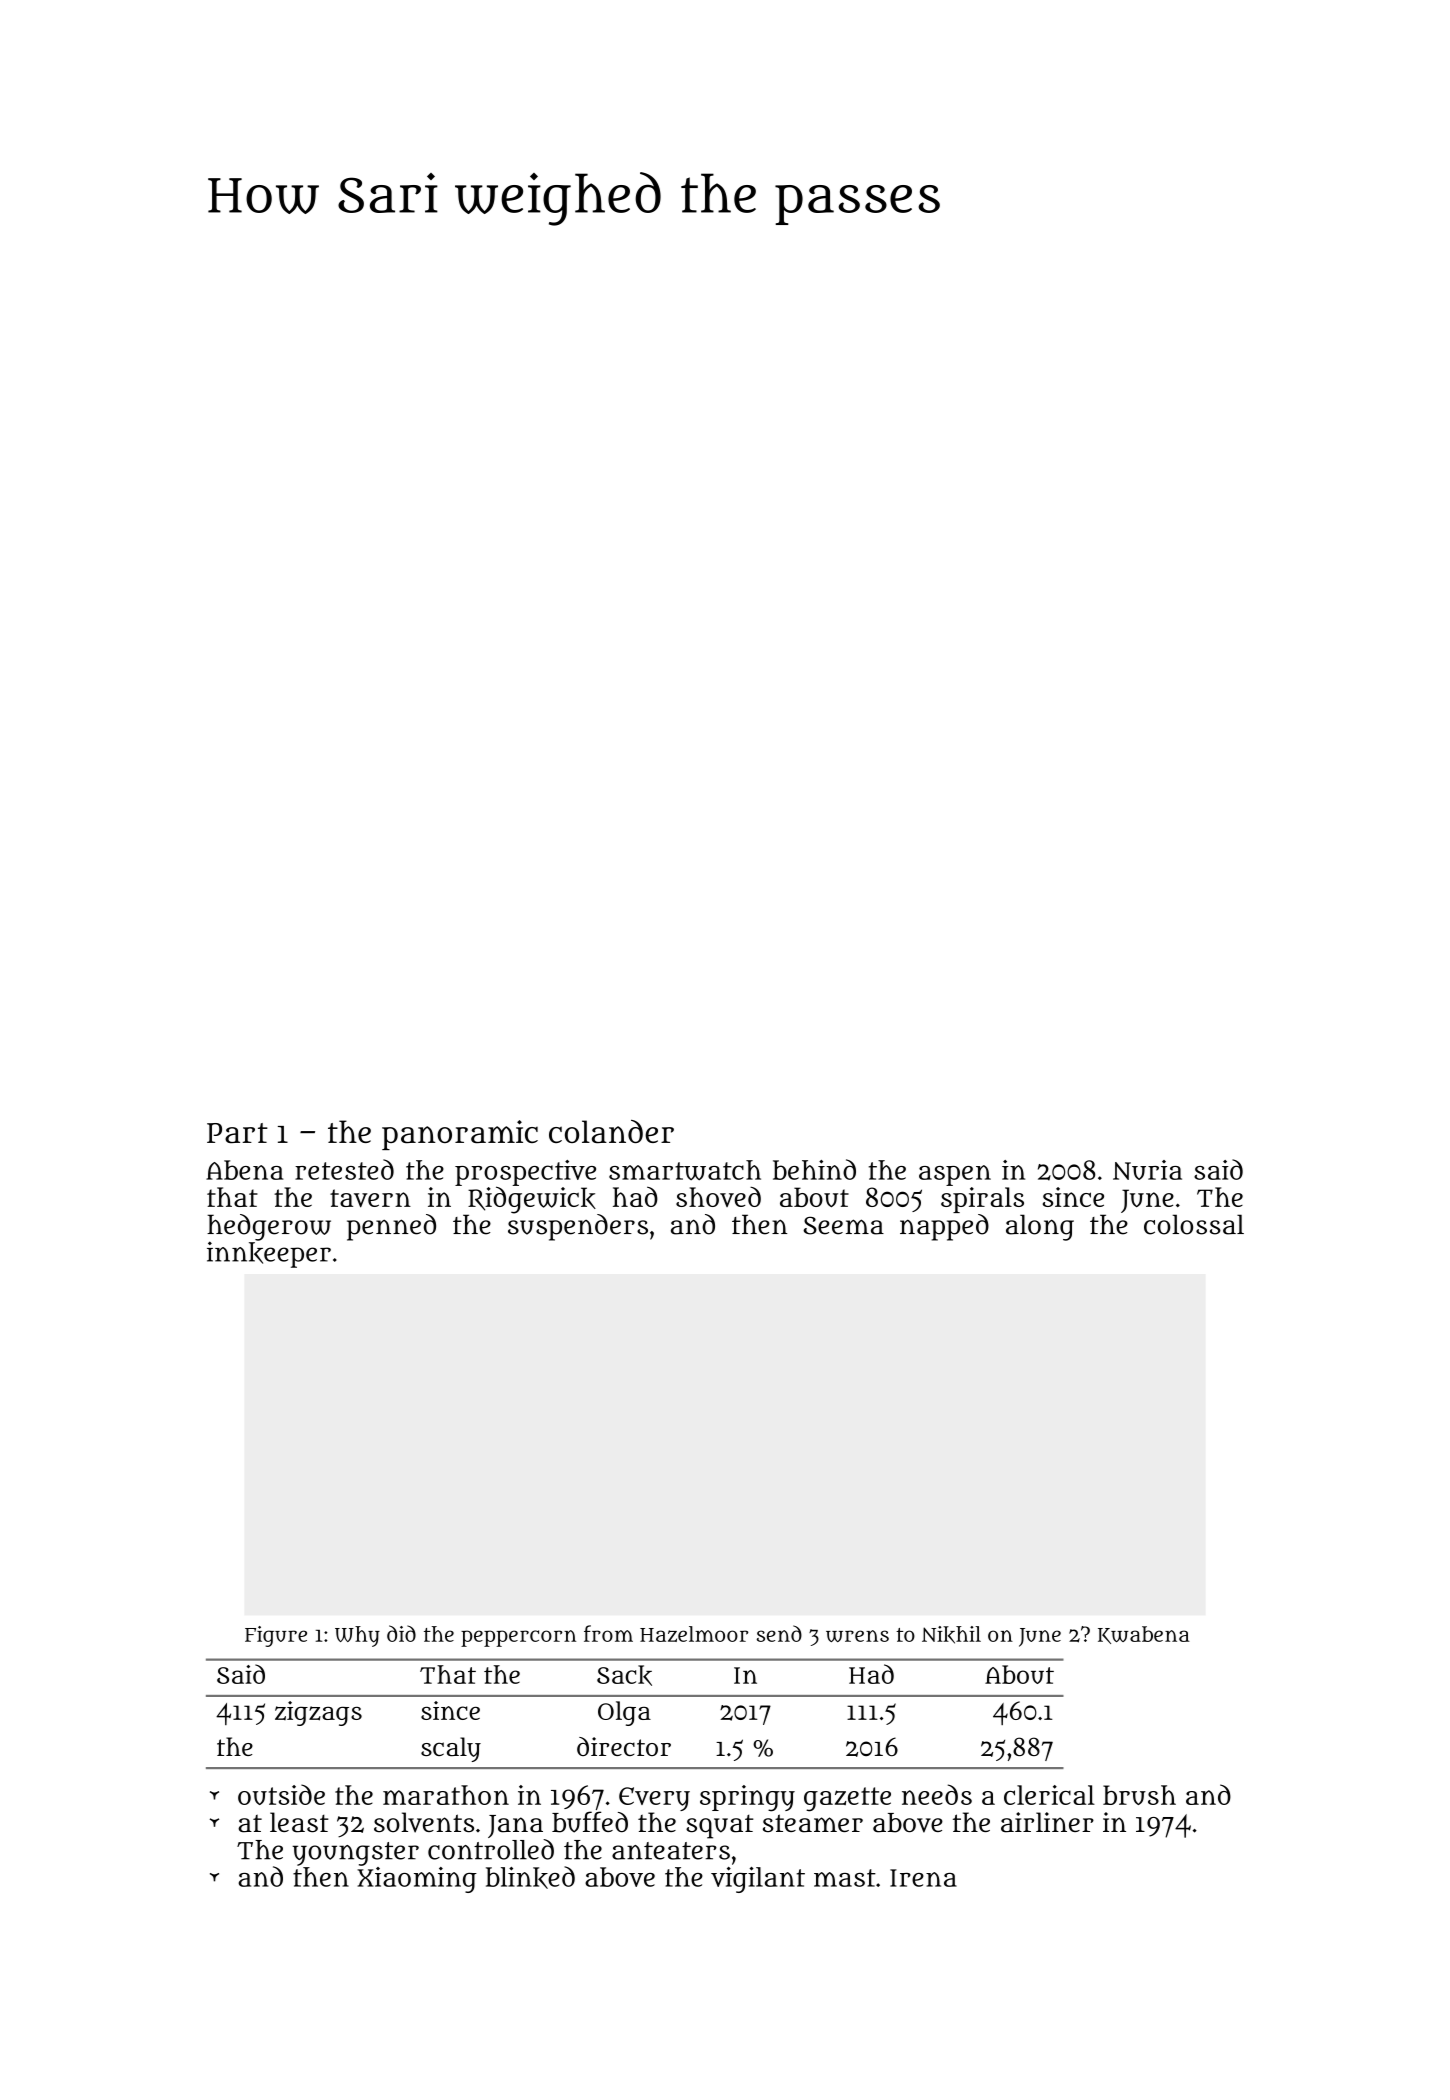 This image has width=1450, height=2100. I want to click on brush, so click(1139, 1795).
